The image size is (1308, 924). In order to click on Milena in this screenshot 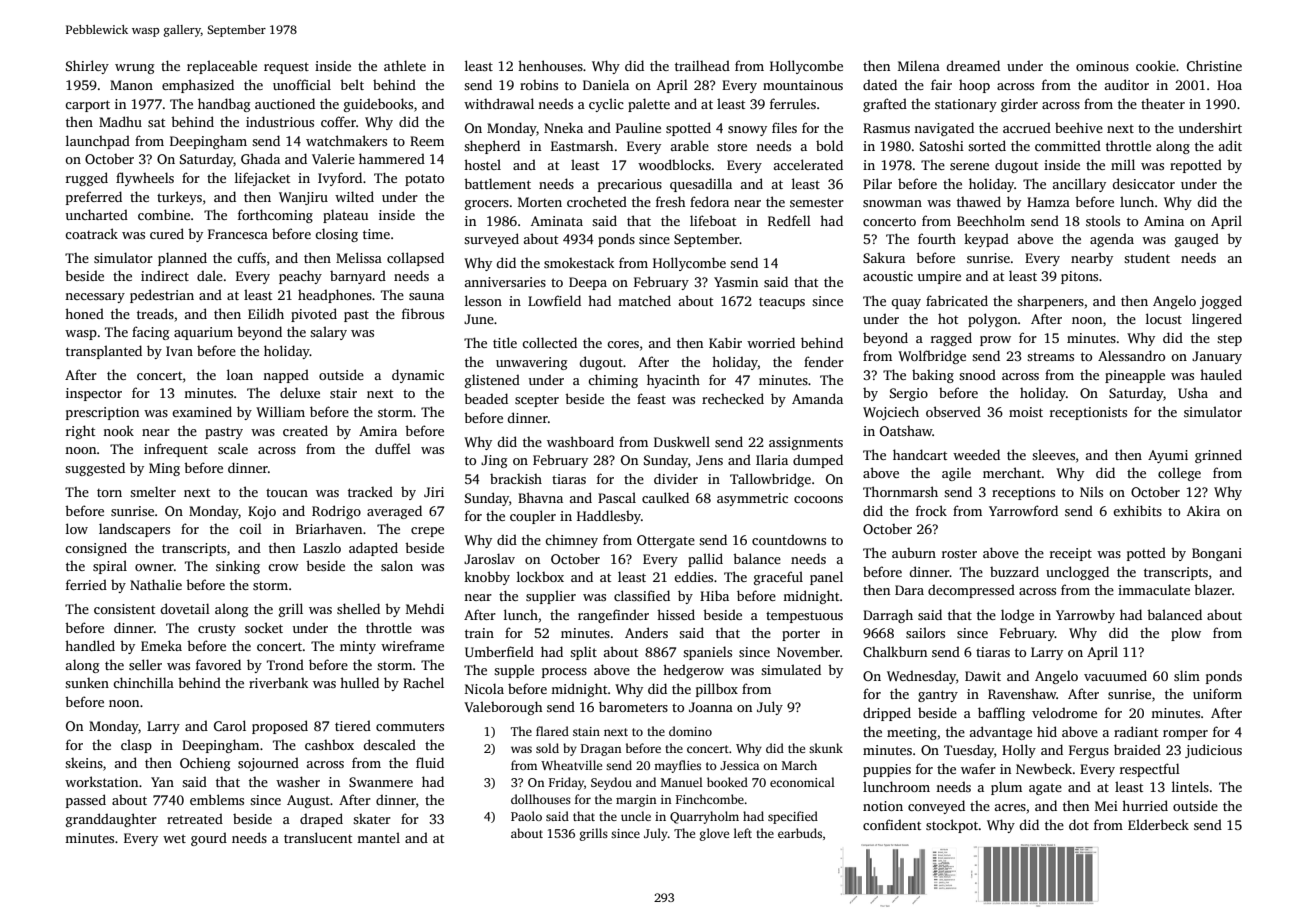, I will do `click(919, 65)`.
